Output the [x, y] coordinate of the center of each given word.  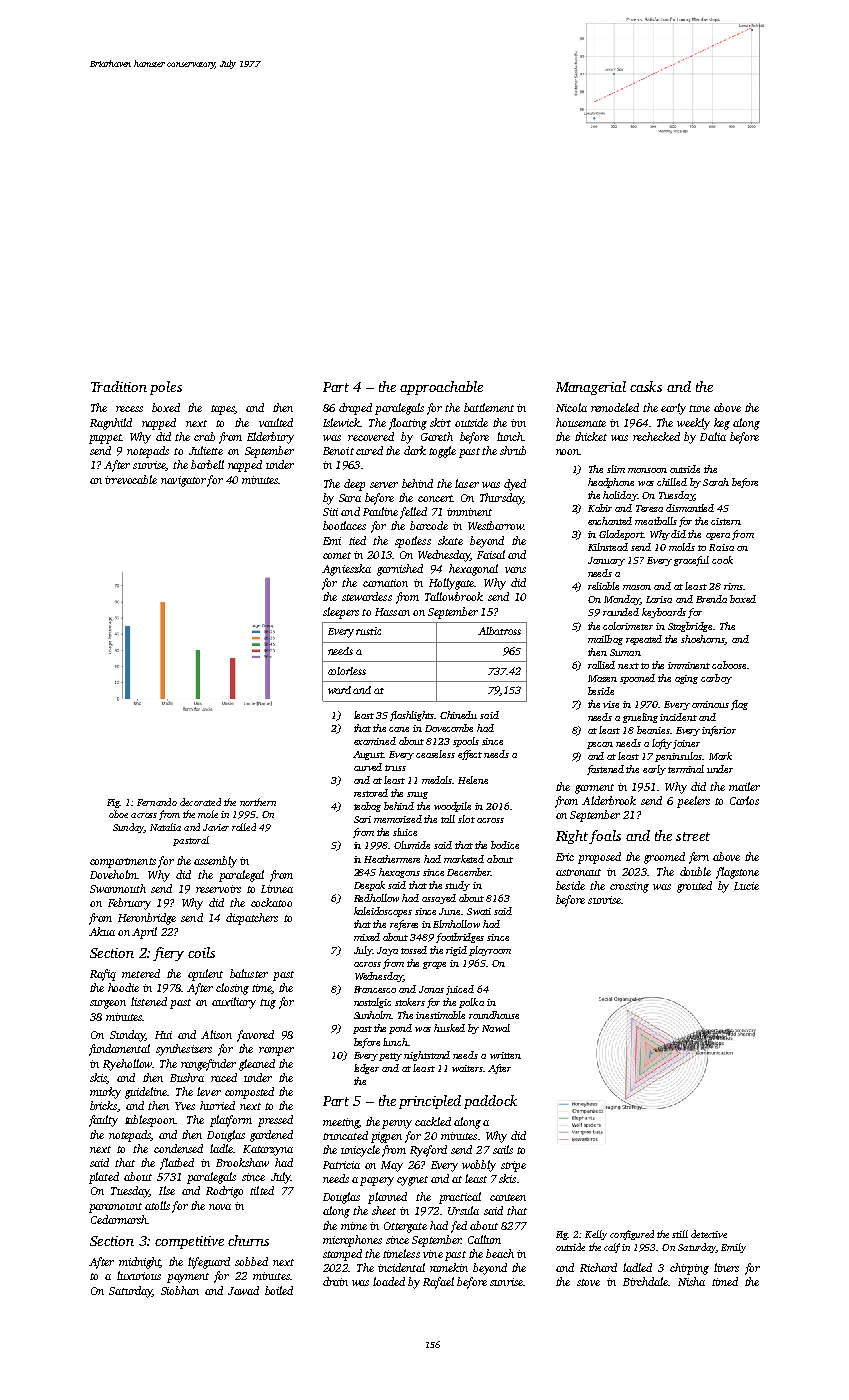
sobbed [251, 1261]
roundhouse [494, 1015]
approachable [441, 388]
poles [166, 388]
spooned [637, 679]
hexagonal [473, 570]
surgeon [108, 1004]
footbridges [460, 938]
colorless [347, 671]
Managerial [591, 388]
